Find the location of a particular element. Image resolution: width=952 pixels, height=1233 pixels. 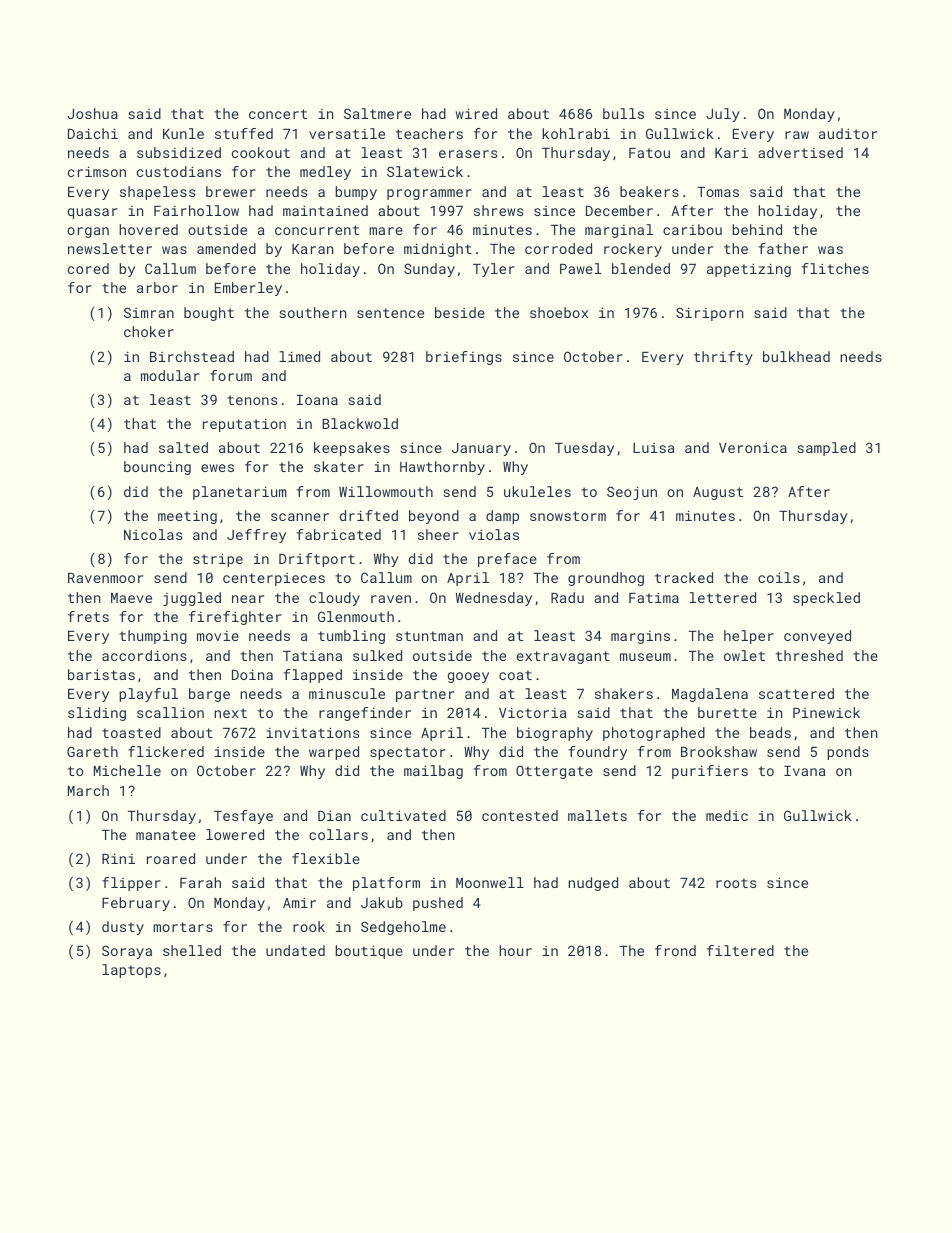

auditor is located at coordinates (848, 133).
